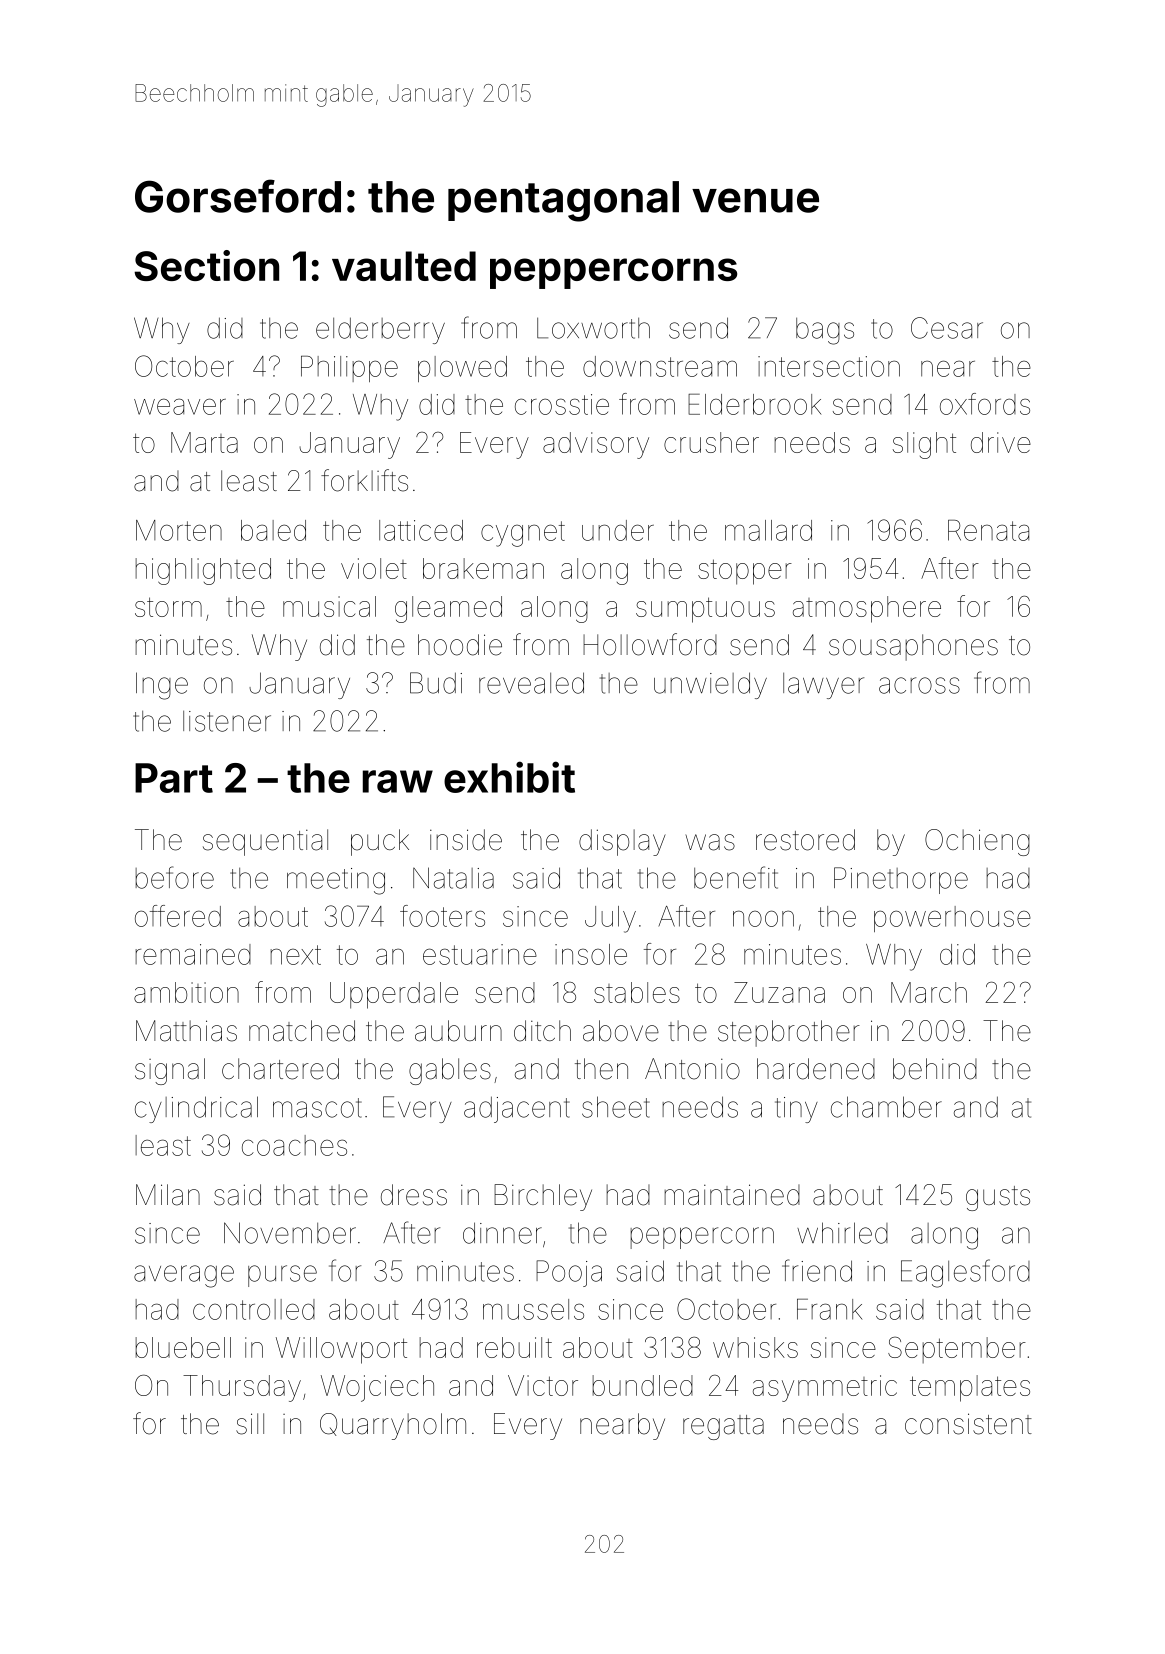 This page has width=1165, height=1654. I want to click on restored, so click(805, 840).
